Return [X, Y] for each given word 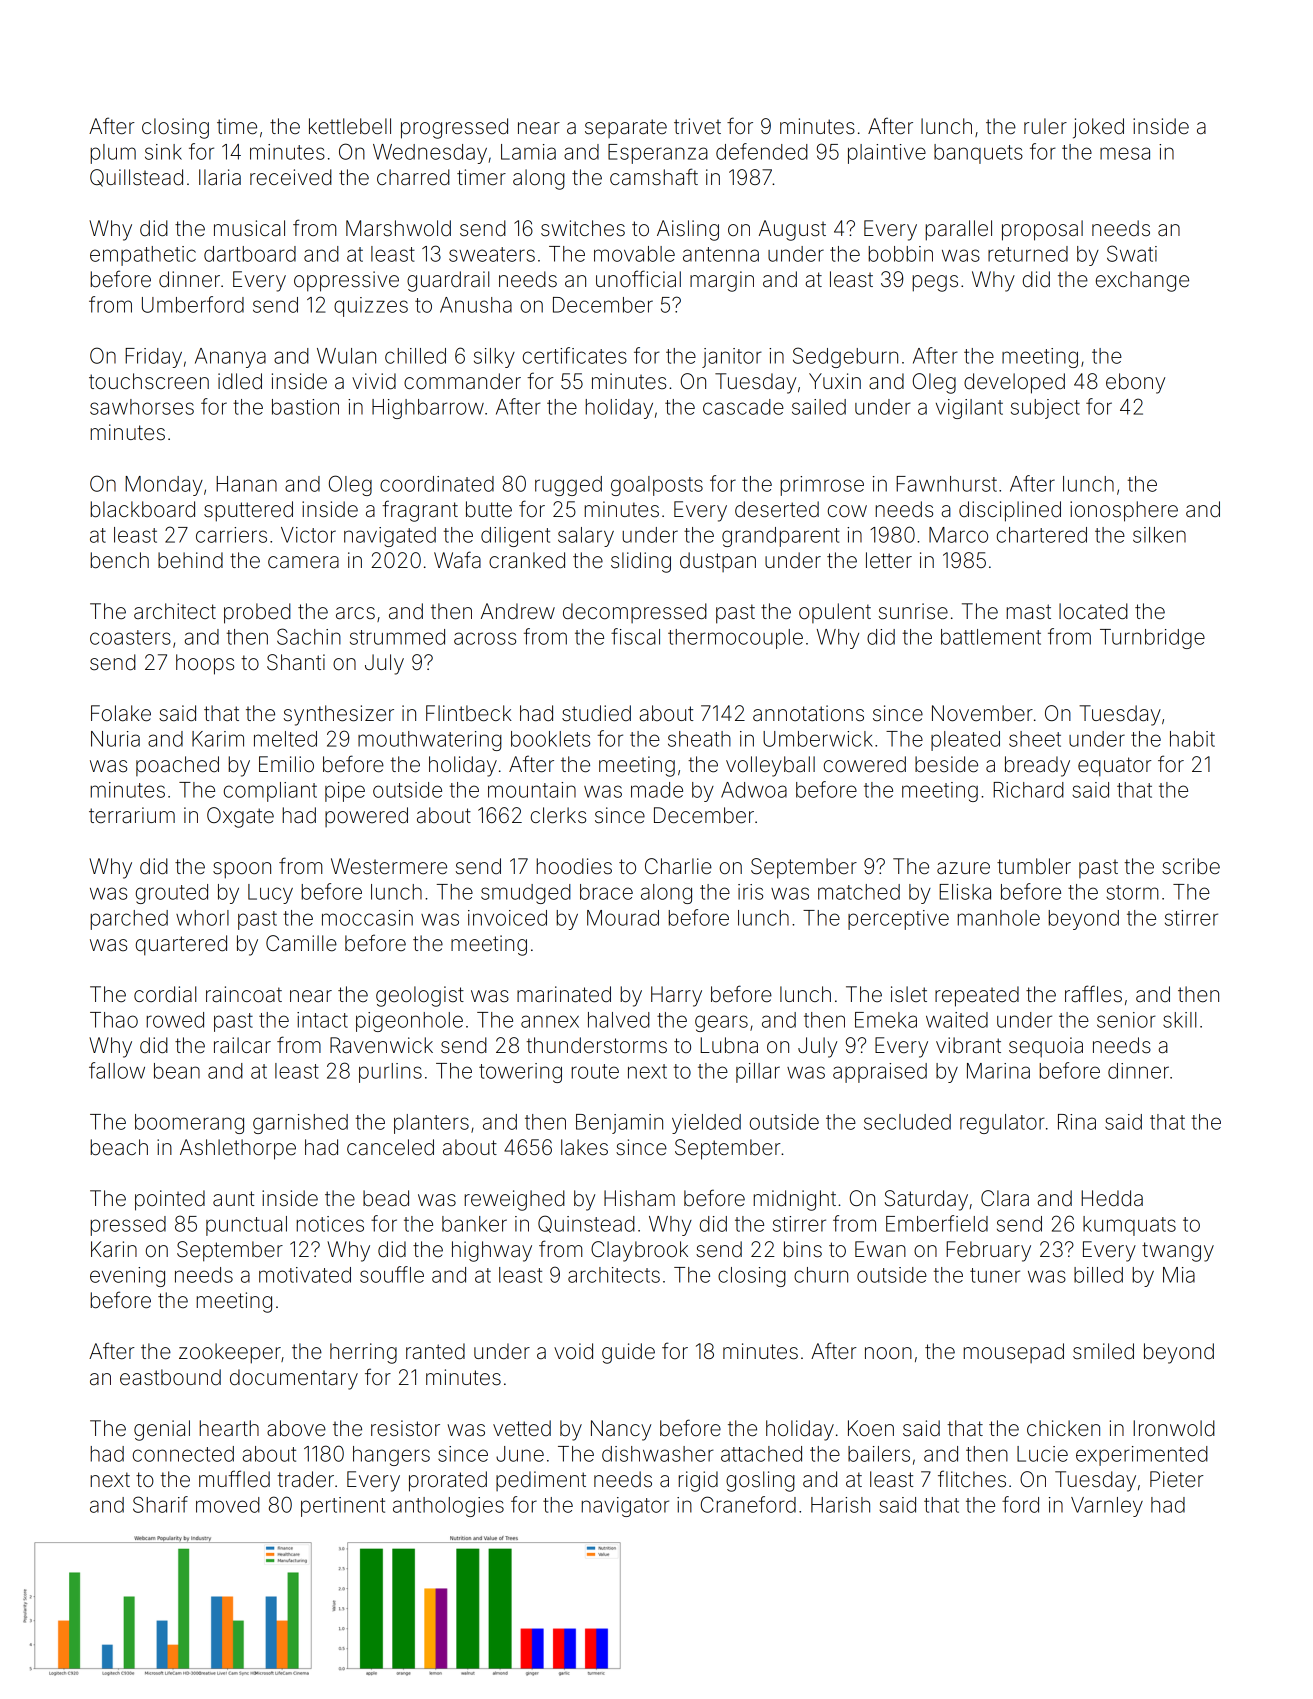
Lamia [528, 152]
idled [240, 381]
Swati [1132, 253]
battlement [991, 637]
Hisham [639, 1198]
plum [113, 154]
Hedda [1112, 1198]
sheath [699, 739]
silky [494, 358]
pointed [170, 1200]
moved [228, 1505]
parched [129, 920]
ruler [1045, 126]
